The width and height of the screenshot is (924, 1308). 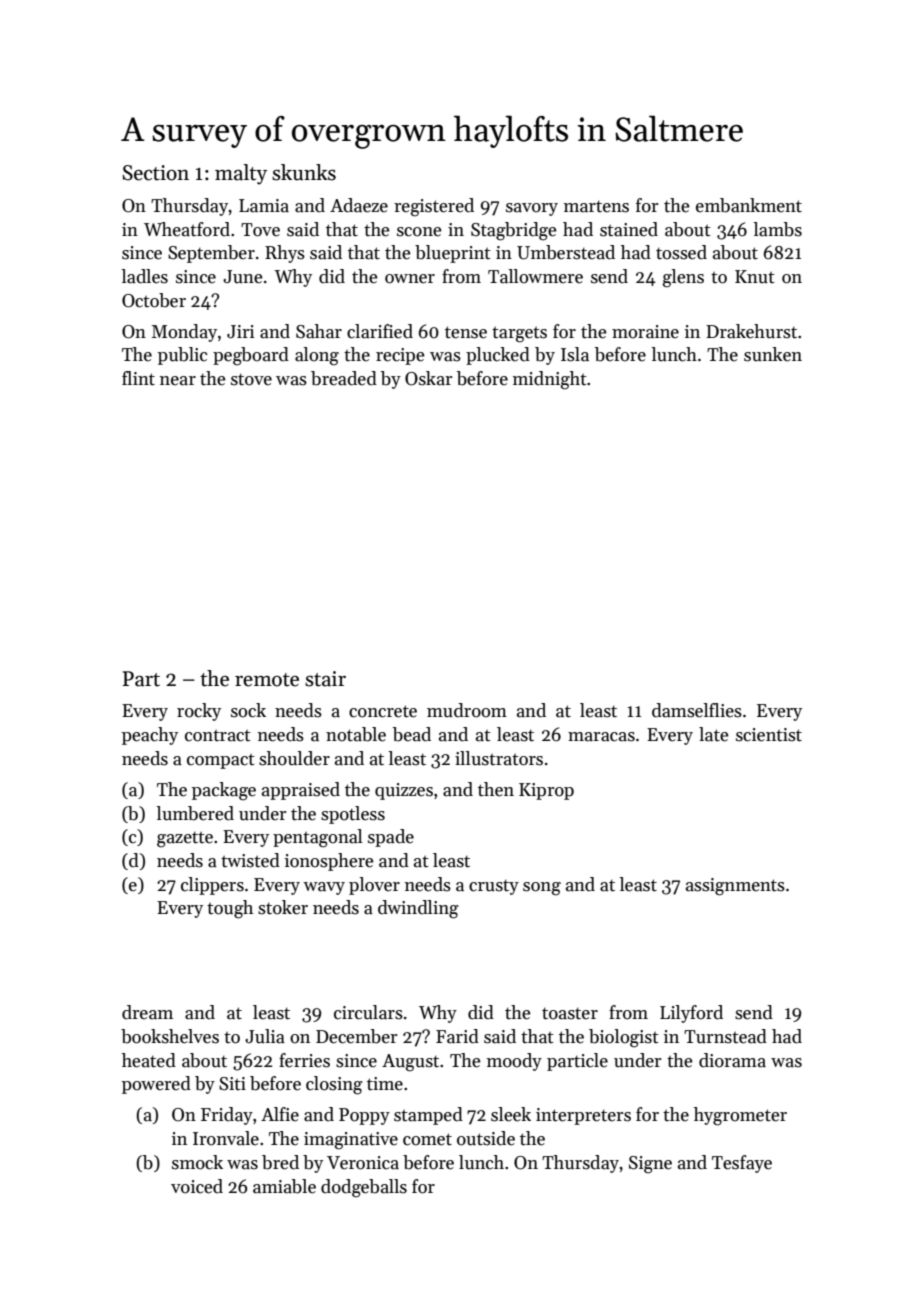 I want to click on near, so click(x=178, y=381).
